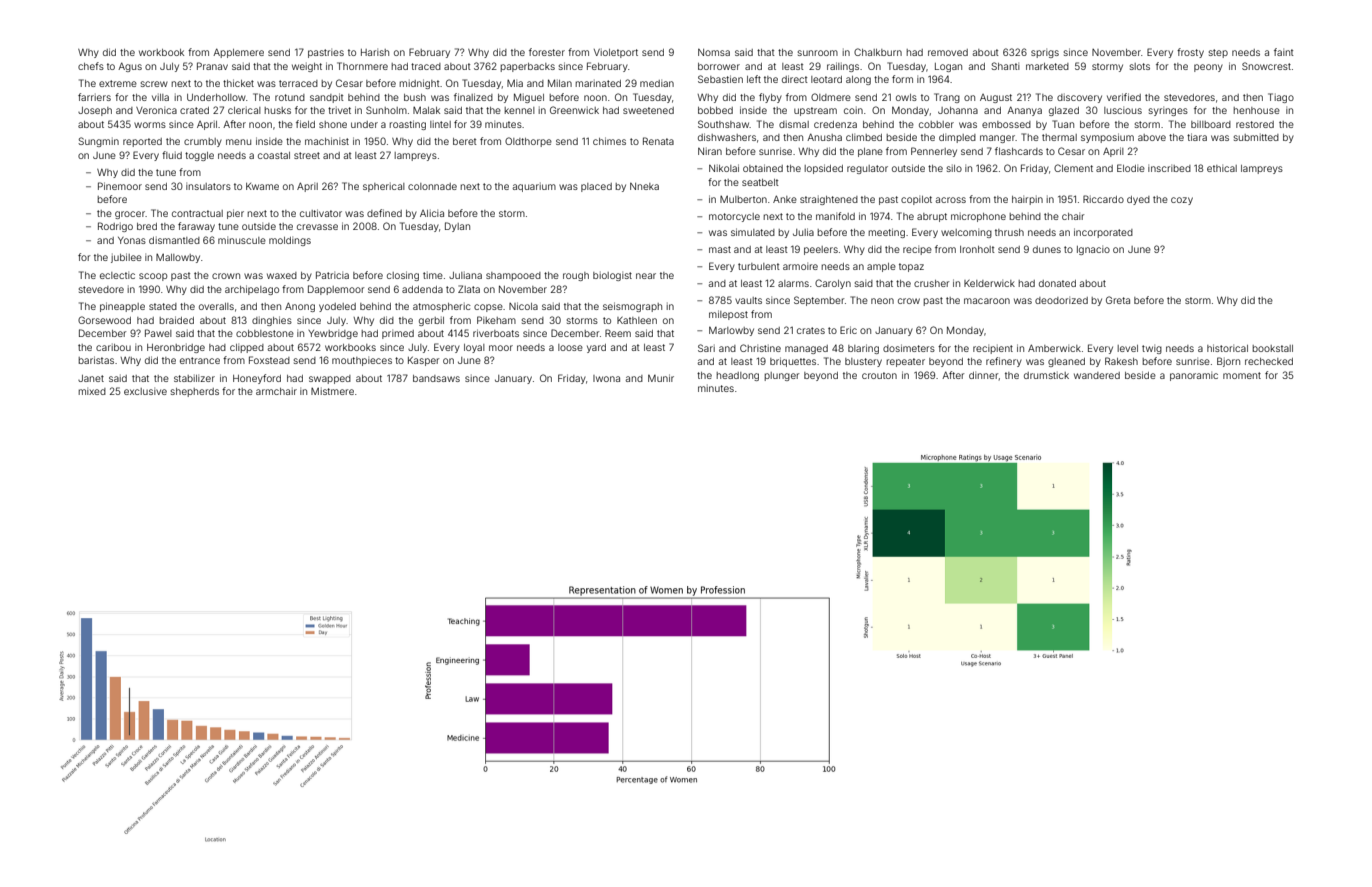 The width and height of the image is (1372, 887). Describe the element at coordinates (760, 182) in the image. I see `seatbelt` at that location.
